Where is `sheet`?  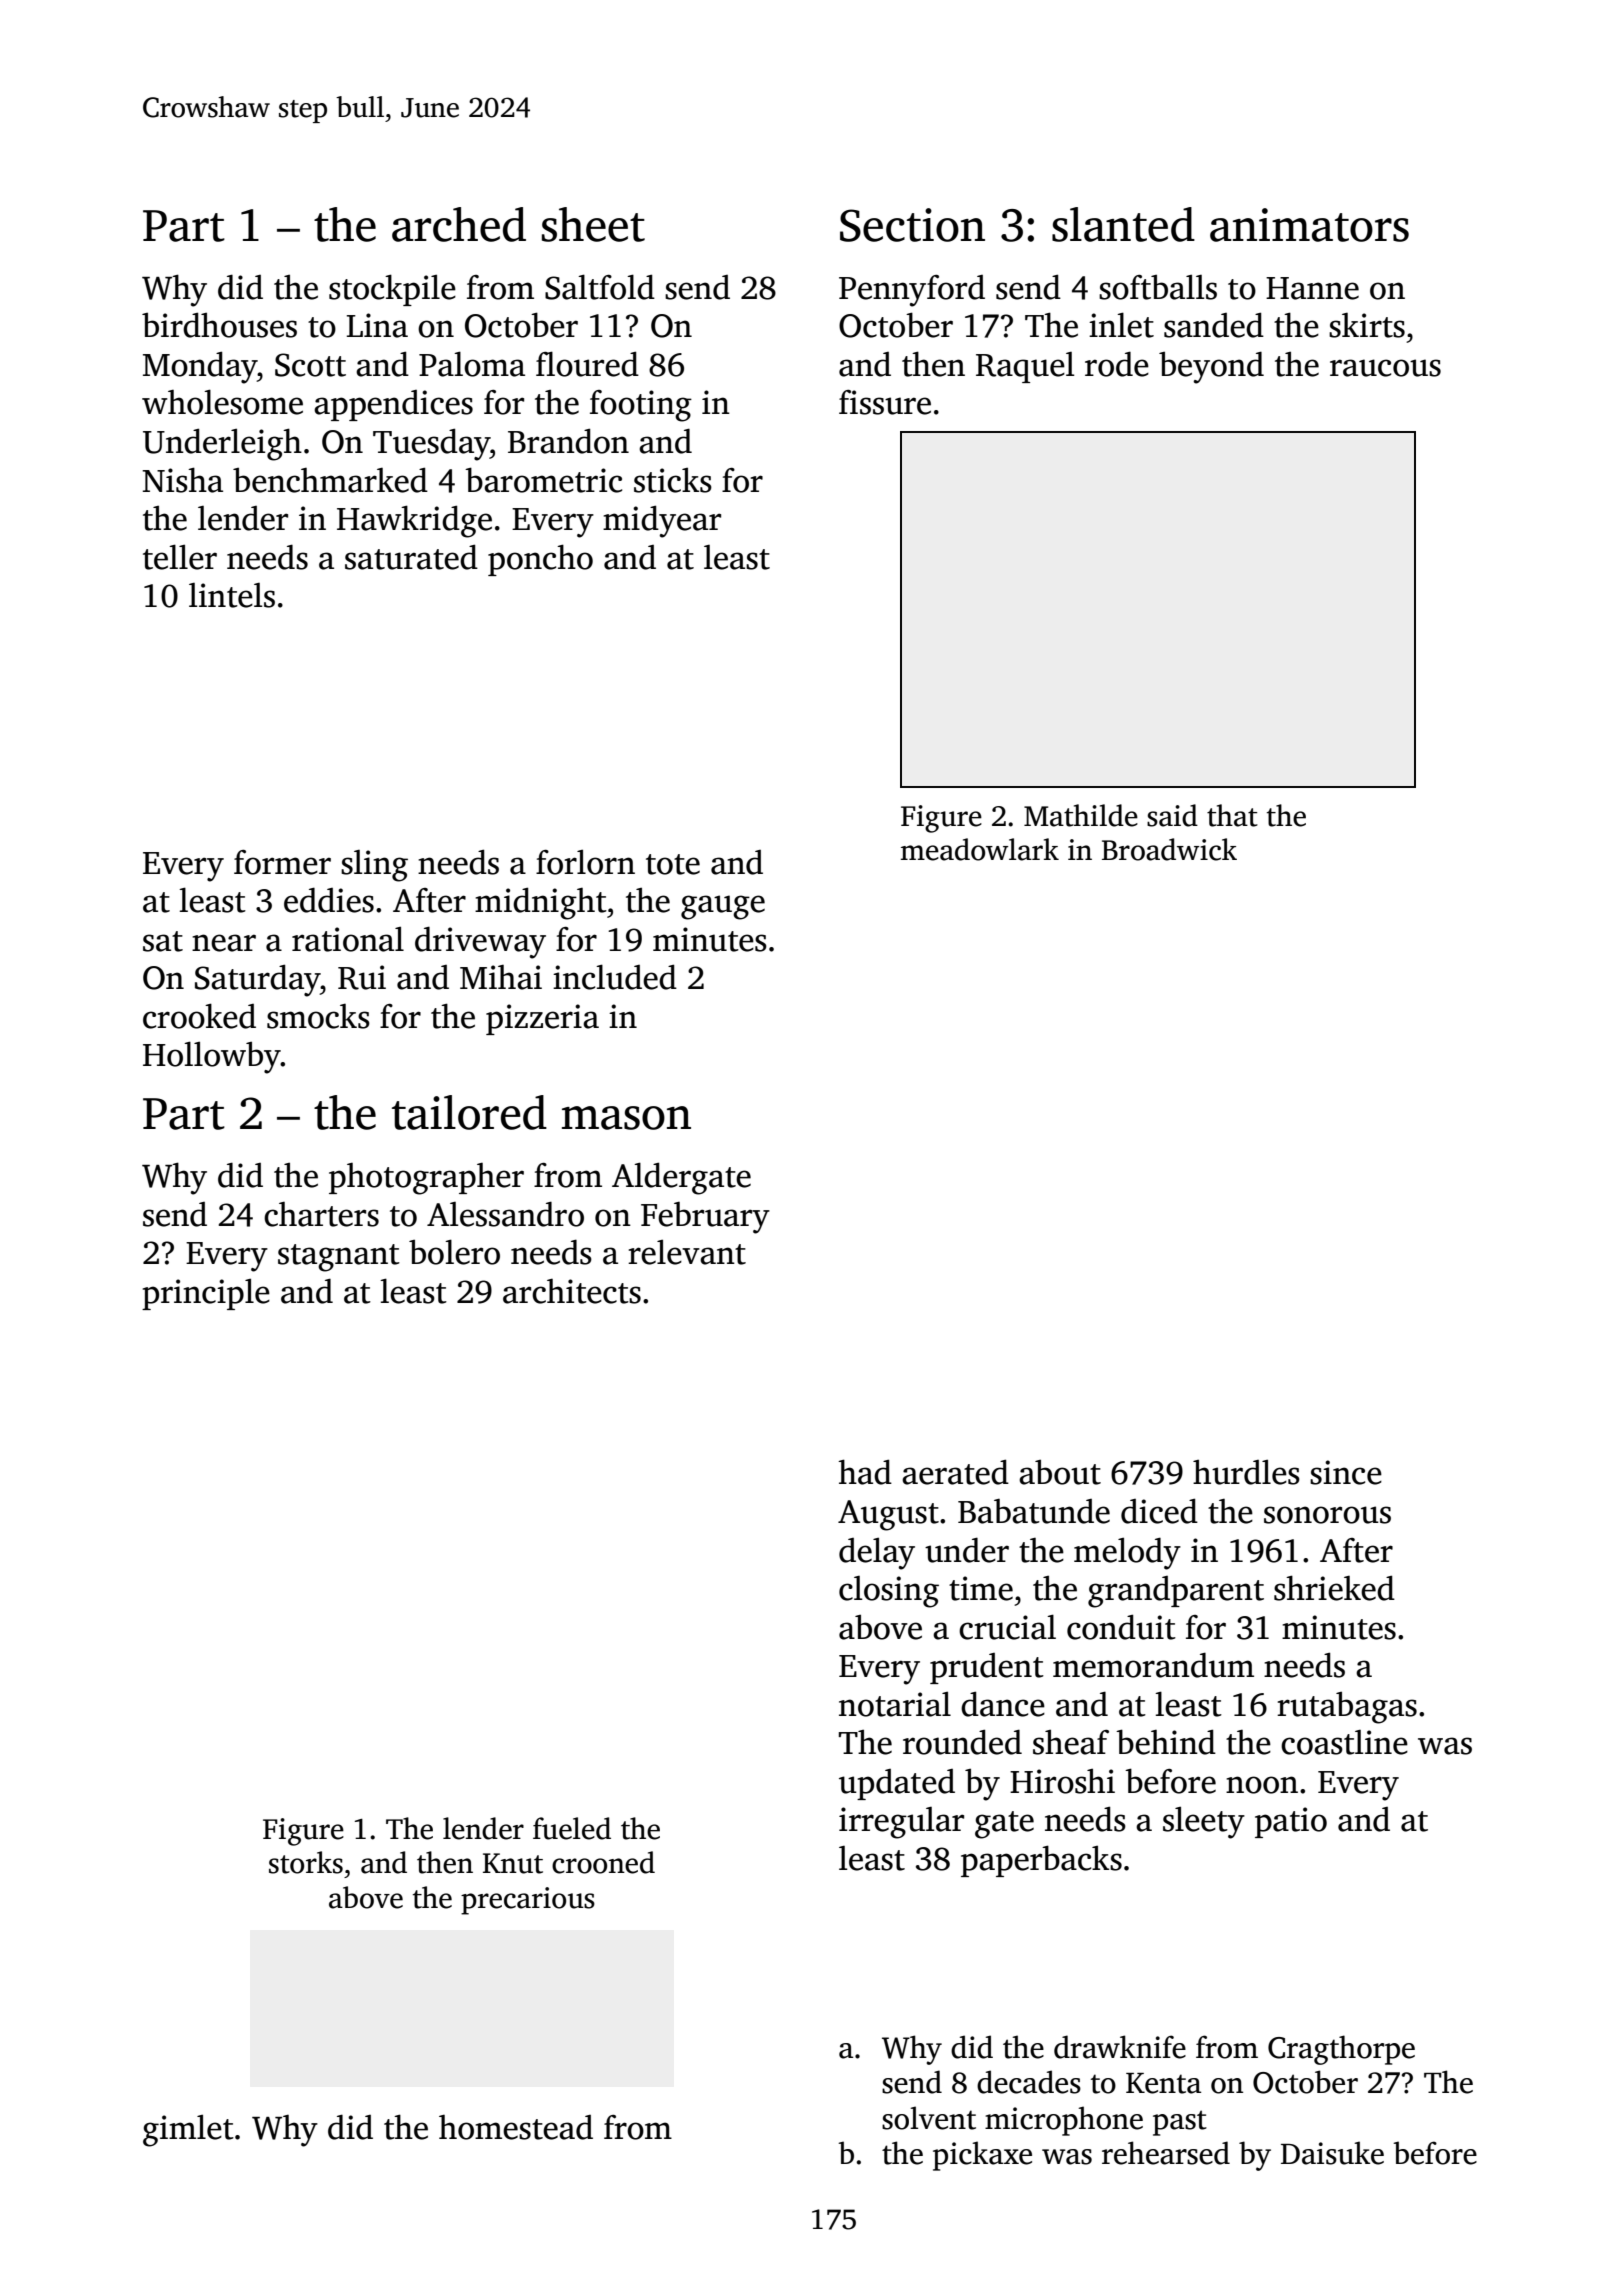
sheet is located at coordinates (593, 224).
